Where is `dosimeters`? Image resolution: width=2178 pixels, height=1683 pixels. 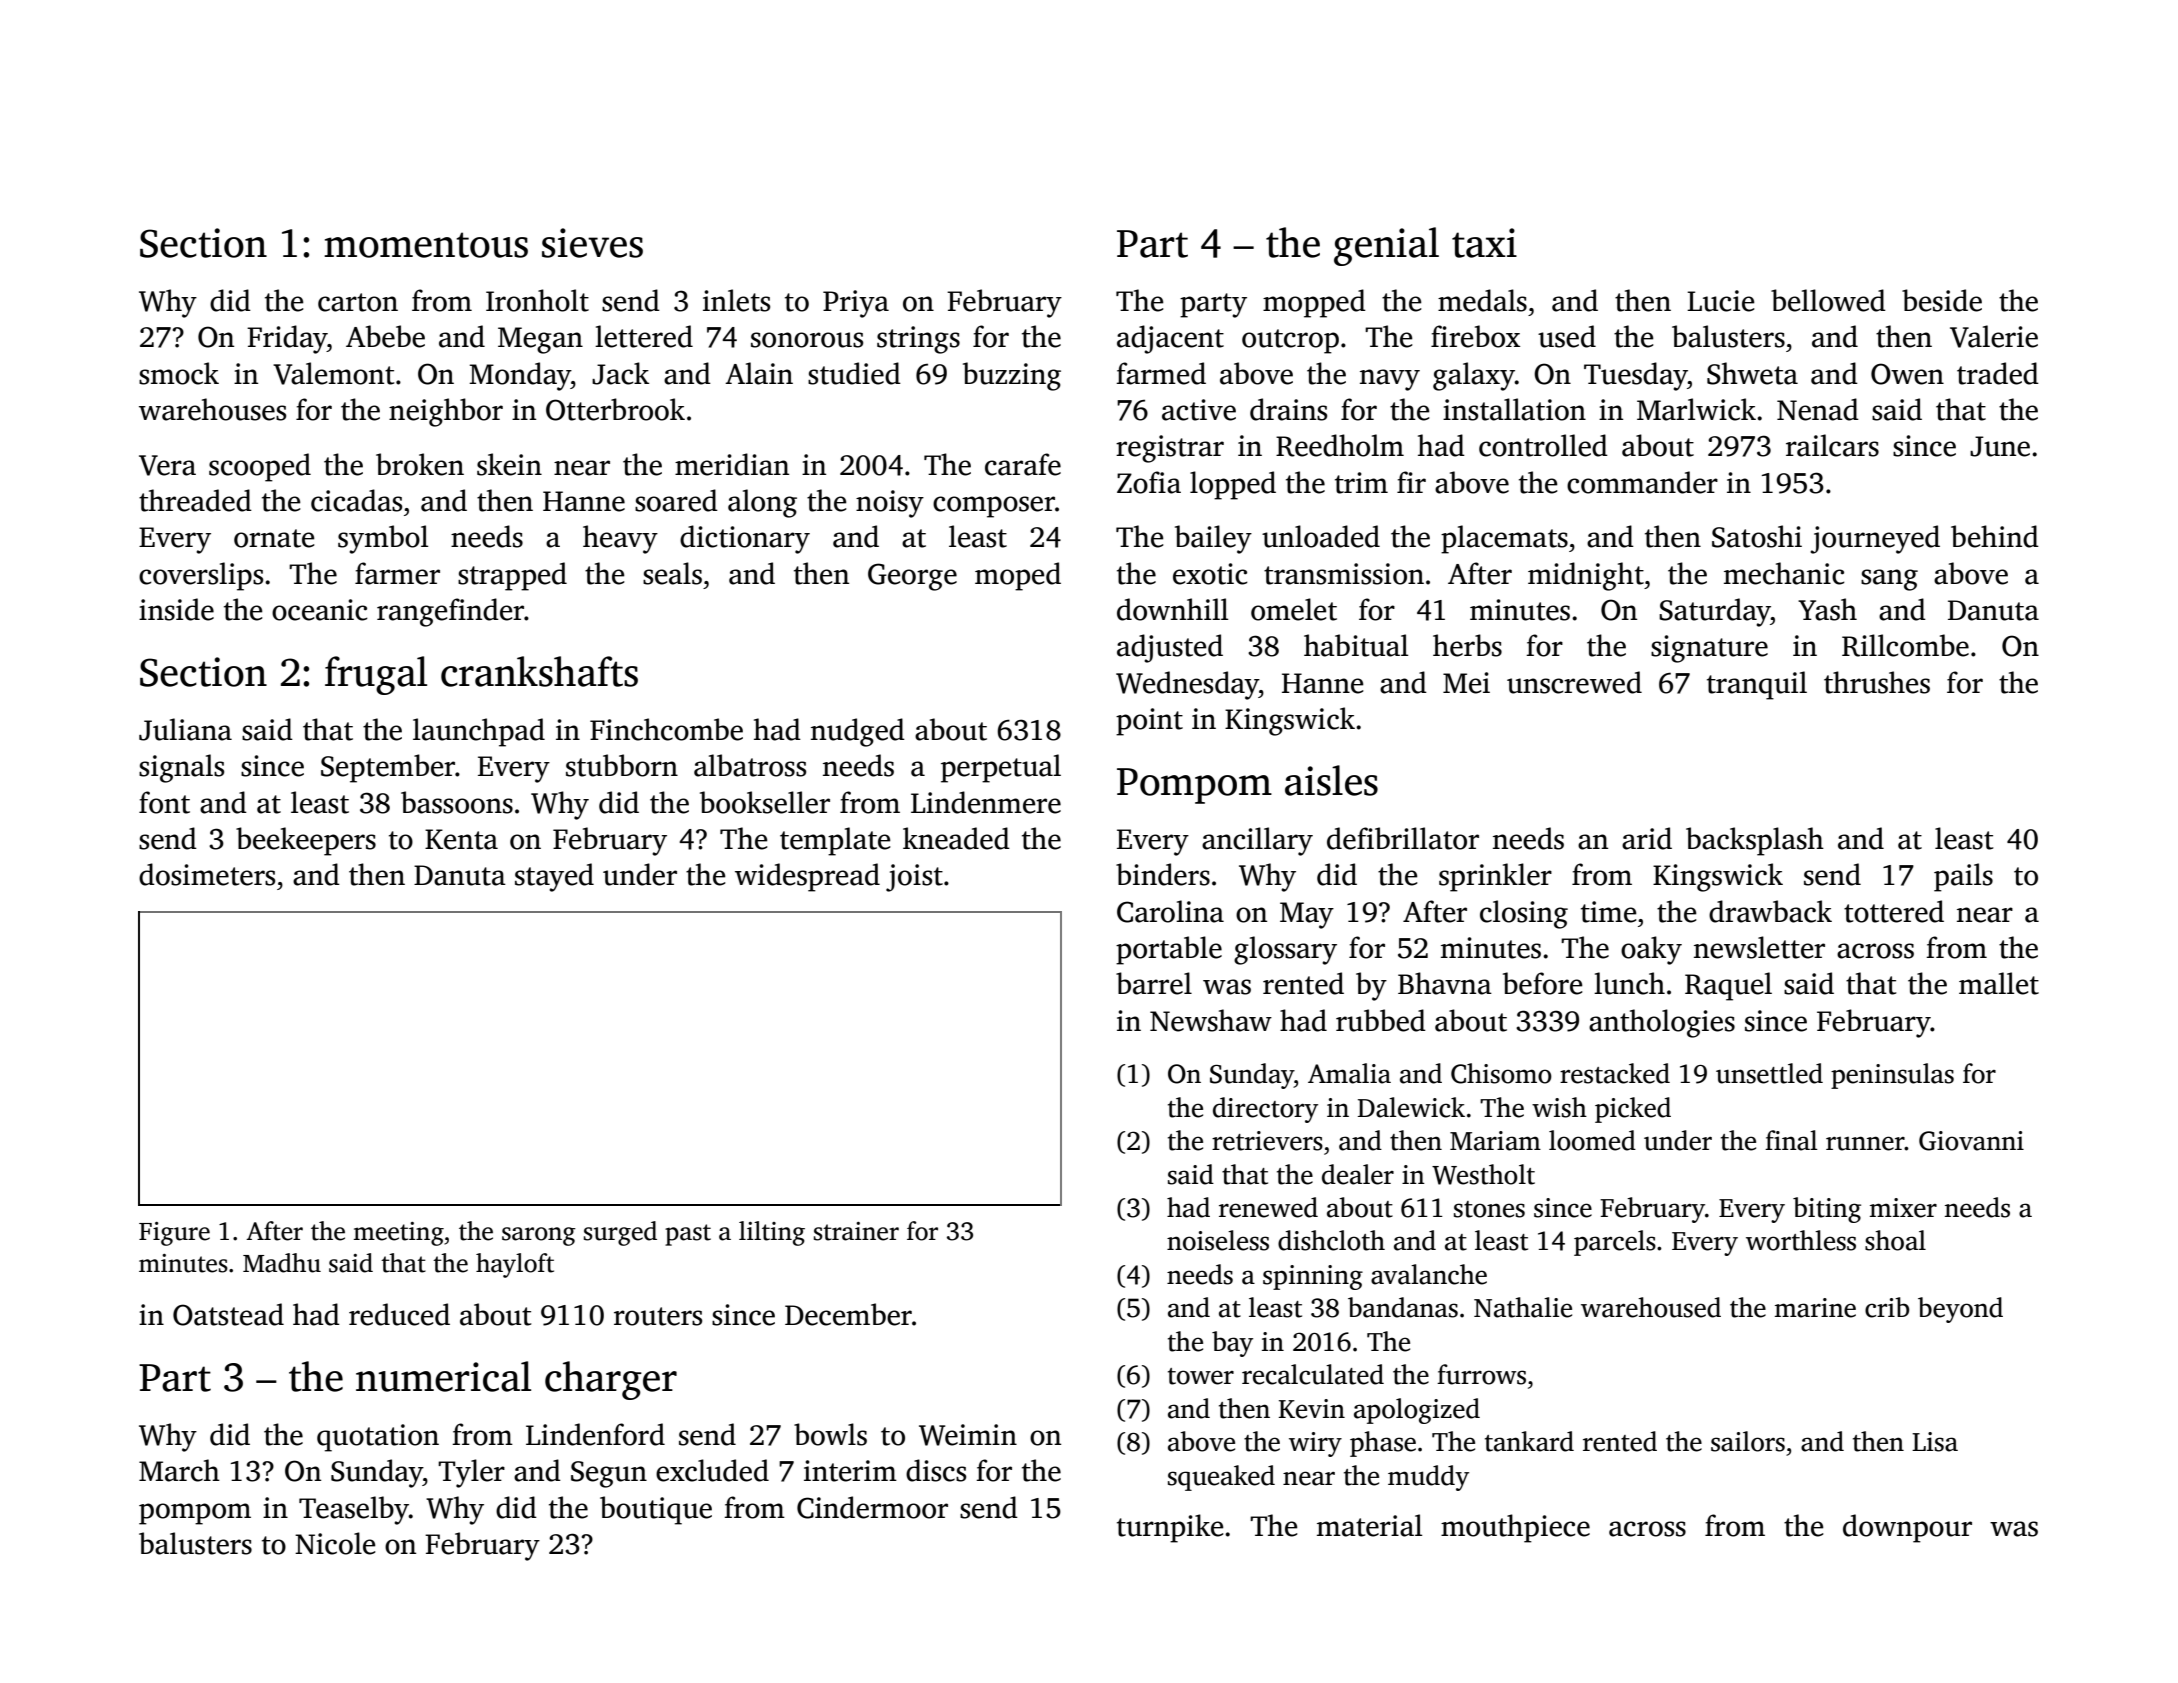
dosimeters is located at coordinates (207, 874).
